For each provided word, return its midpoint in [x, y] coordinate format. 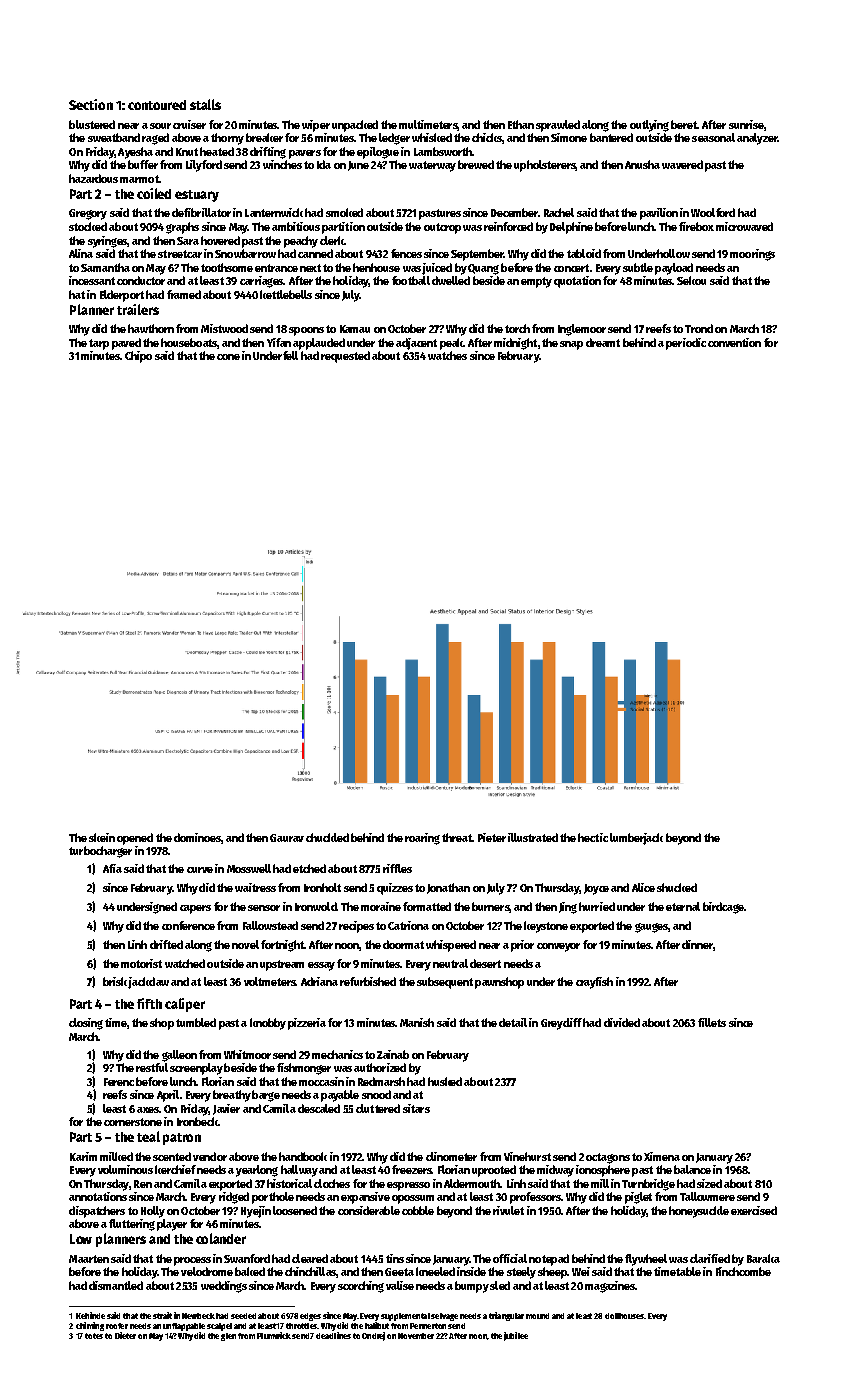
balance [692, 1169]
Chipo [138, 357]
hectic [593, 837]
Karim [83, 1156]
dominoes [197, 837]
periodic [686, 344]
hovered [220, 240]
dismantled [116, 1285]
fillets [712, 1022]
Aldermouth [472, 1183]
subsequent [445, 983]
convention [734, 342]
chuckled [327, 837]
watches [447, 355]
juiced [437, 269]
